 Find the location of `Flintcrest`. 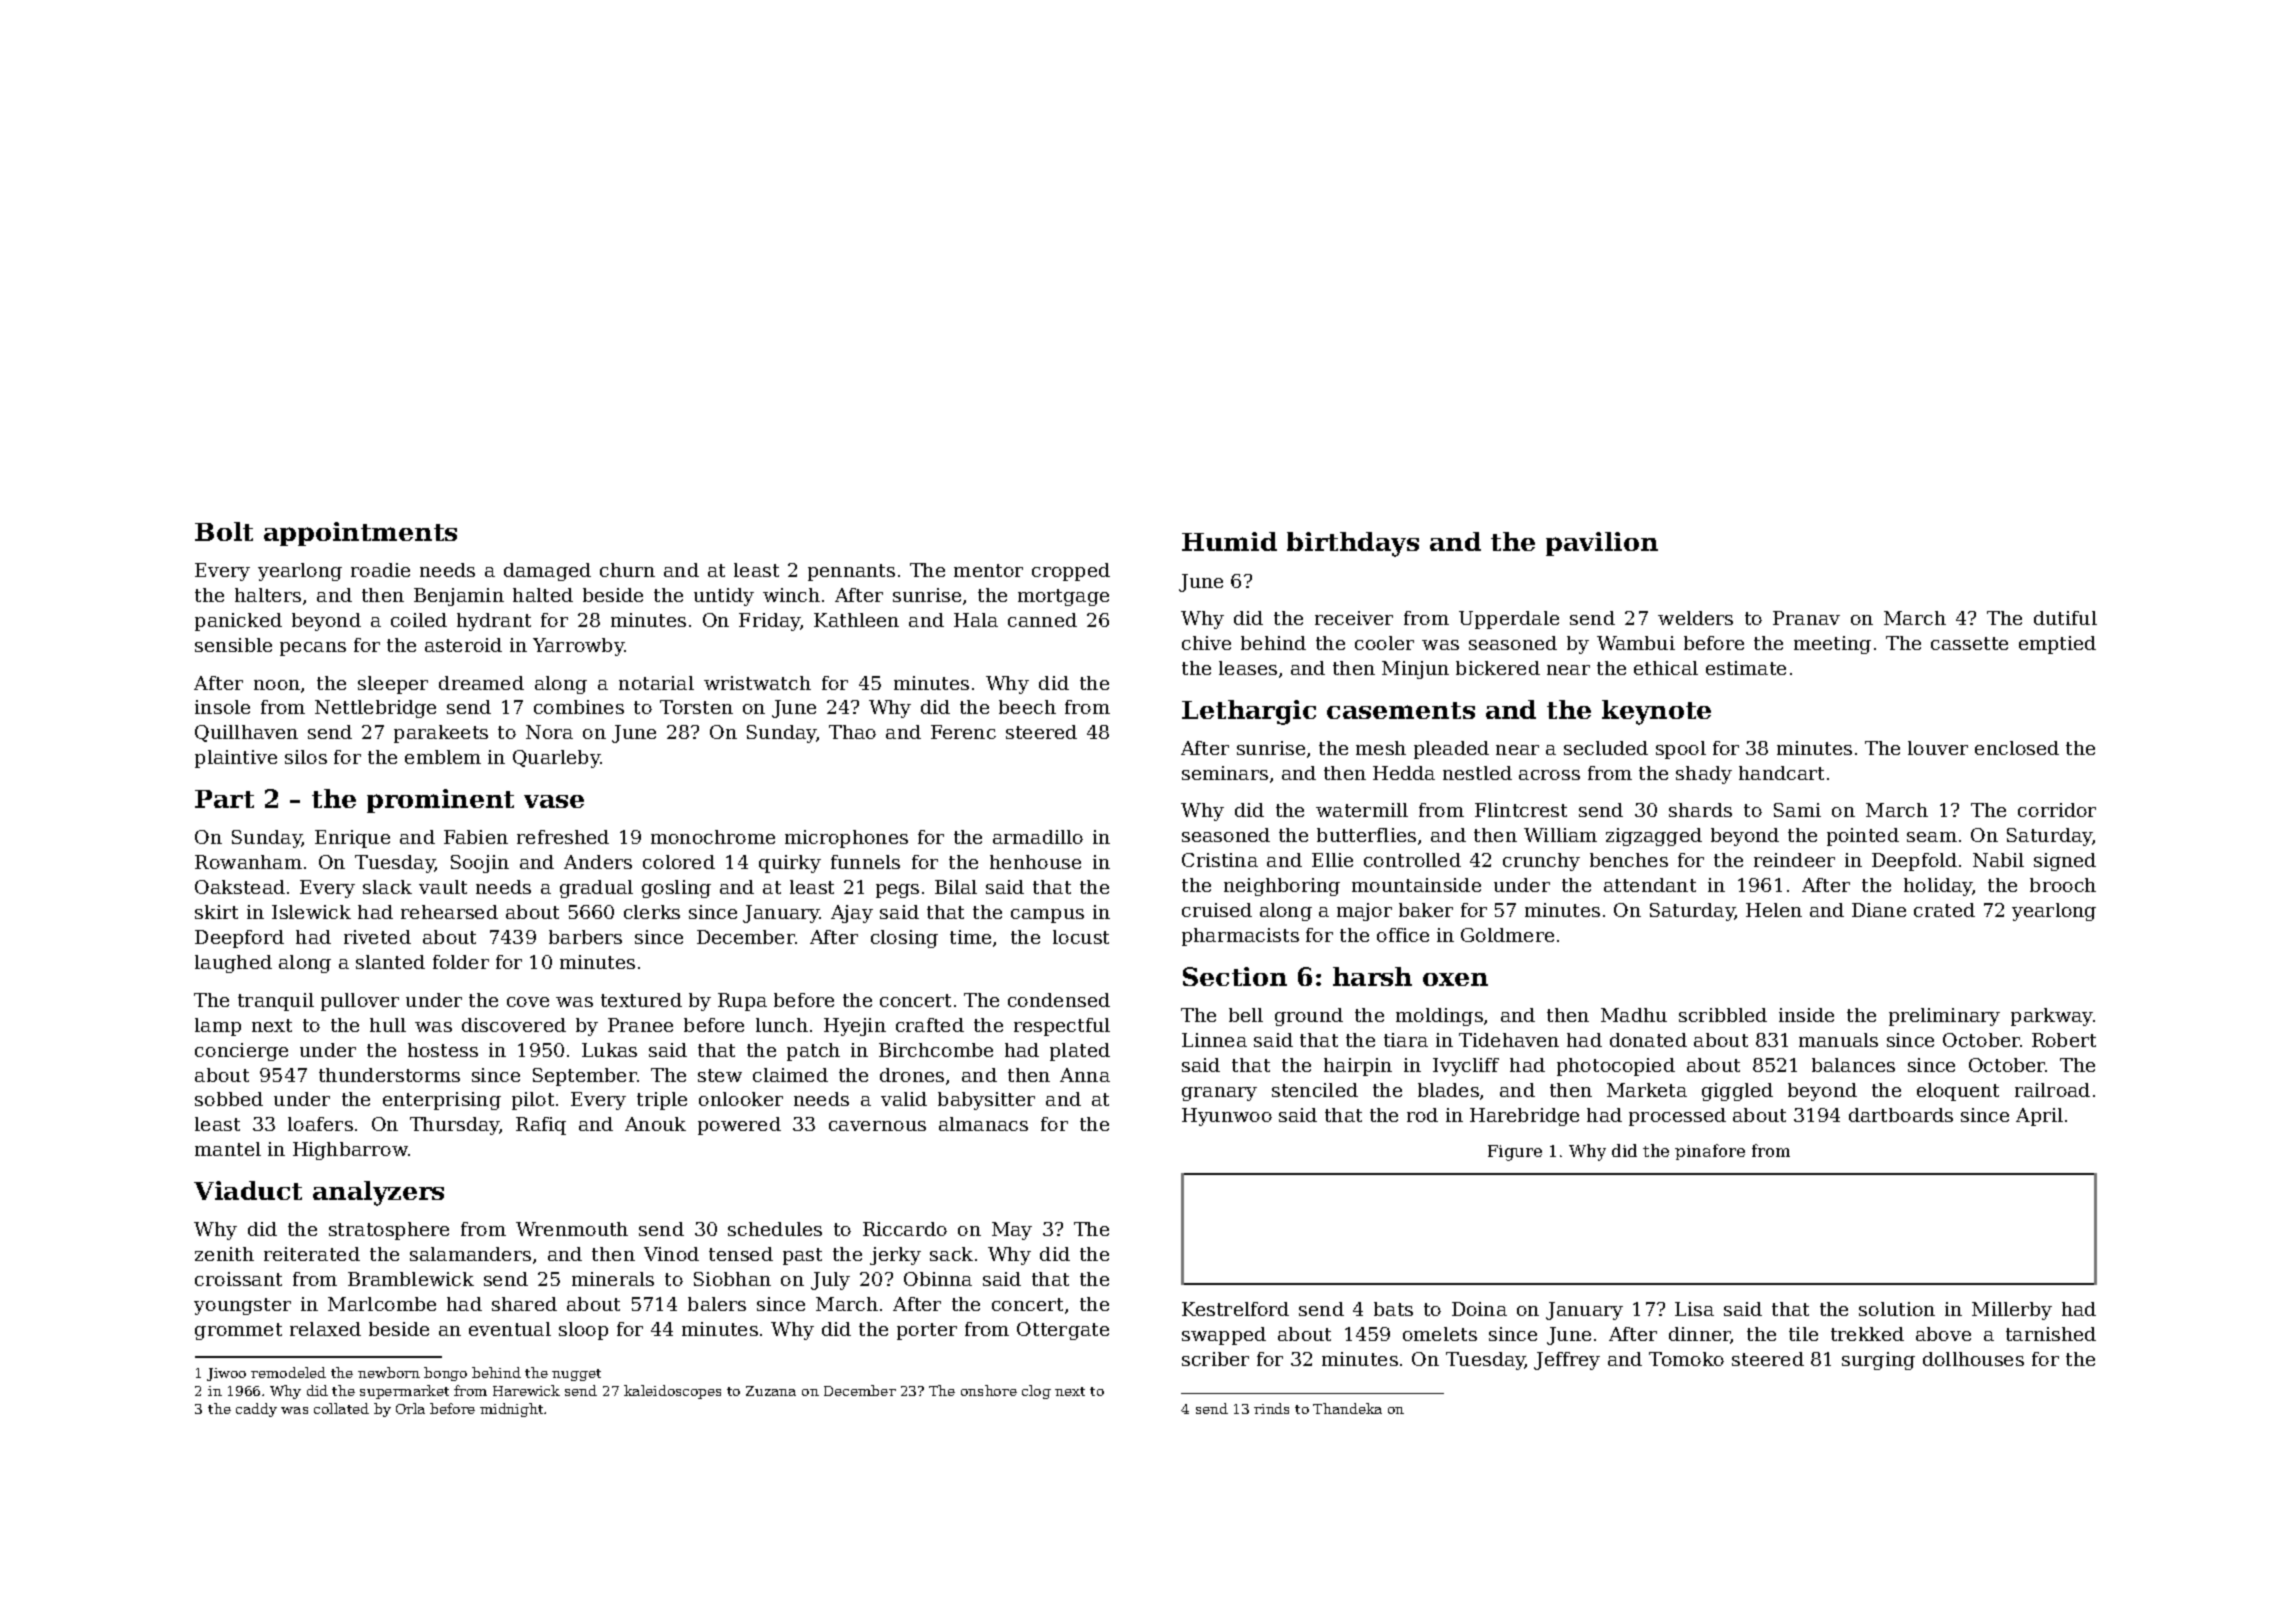

Flintcrest is located at coordinates (1521, 810).
